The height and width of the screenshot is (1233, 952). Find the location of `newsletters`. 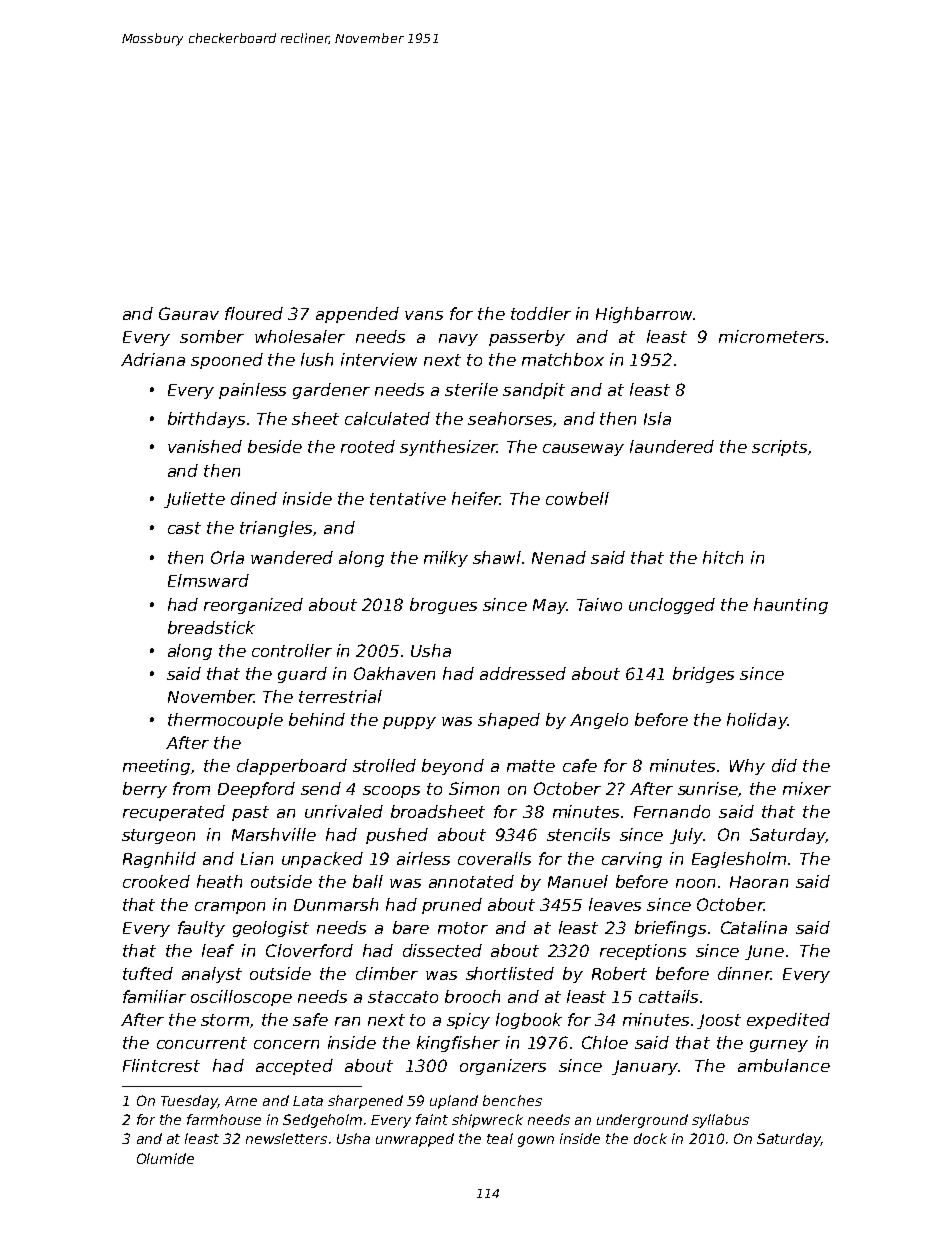

newsletters is located at coordinates (286, 1138).
